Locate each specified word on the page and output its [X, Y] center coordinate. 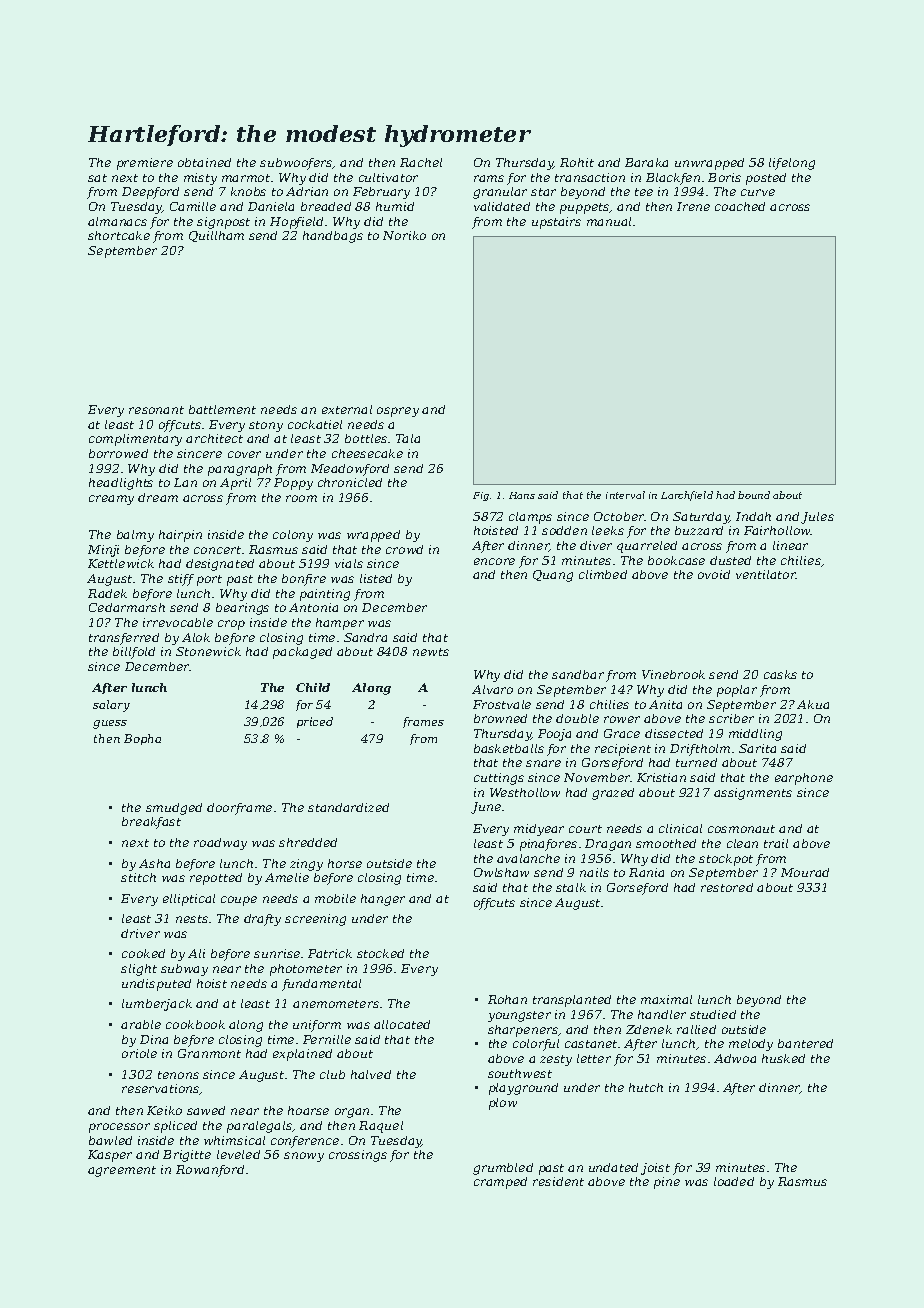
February [381, 193]
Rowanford [210, 1171]
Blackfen [673, 179]
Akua [813, 704]
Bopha [142, 739]
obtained [204, 162]
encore [494, 561]
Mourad [805, 872]
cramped [500, 1183]
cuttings [499, 779]
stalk [571, 887]
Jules [817, 518]
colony [293, 536]
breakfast [151, 823]
